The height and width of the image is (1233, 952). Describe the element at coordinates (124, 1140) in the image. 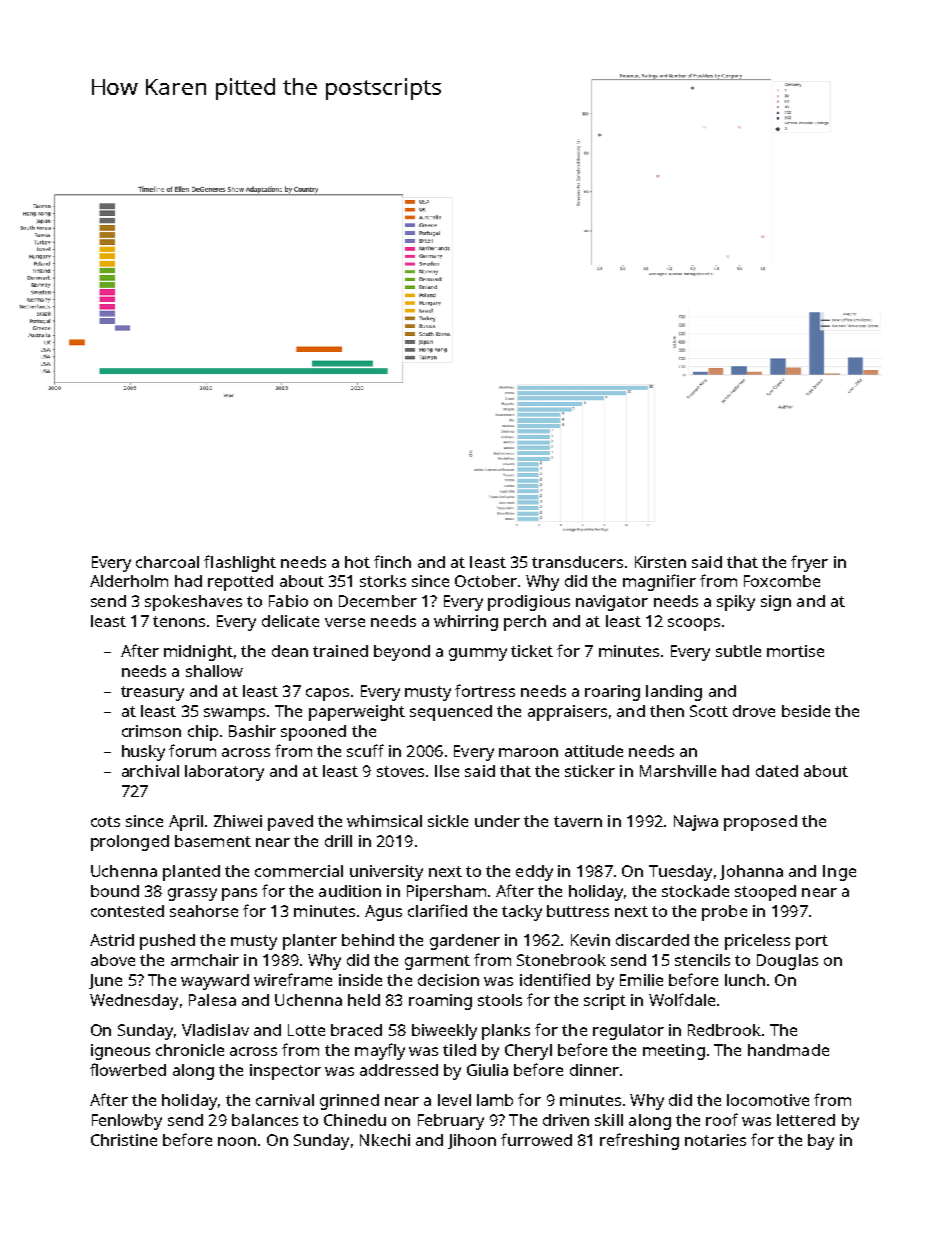

I see `Christine` at that location.
